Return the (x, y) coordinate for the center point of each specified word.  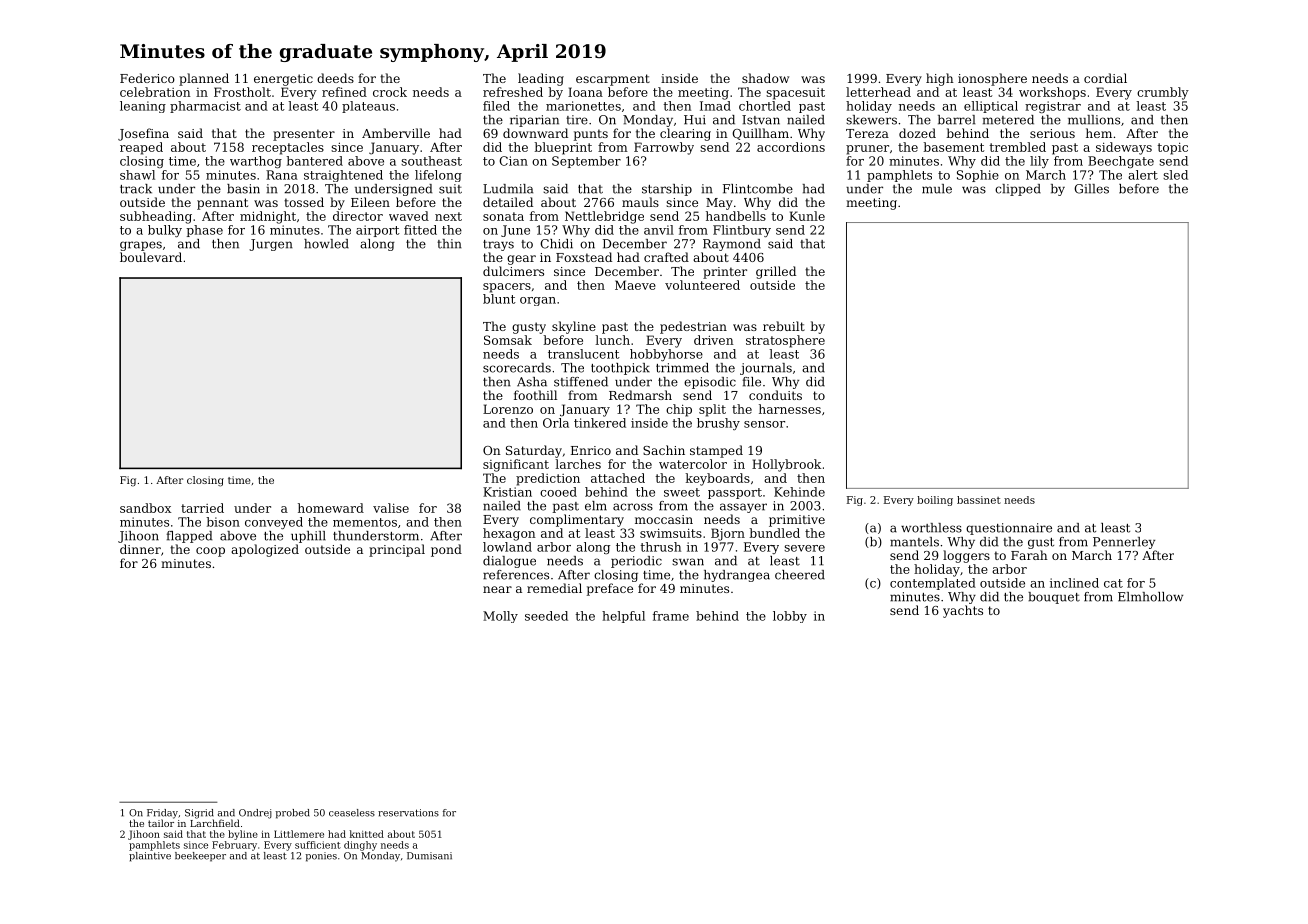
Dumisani (429, 856)
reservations (408, 813)
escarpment (613, 80)
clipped (1018, 190)
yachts (963, 611)
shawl (137, 175)
